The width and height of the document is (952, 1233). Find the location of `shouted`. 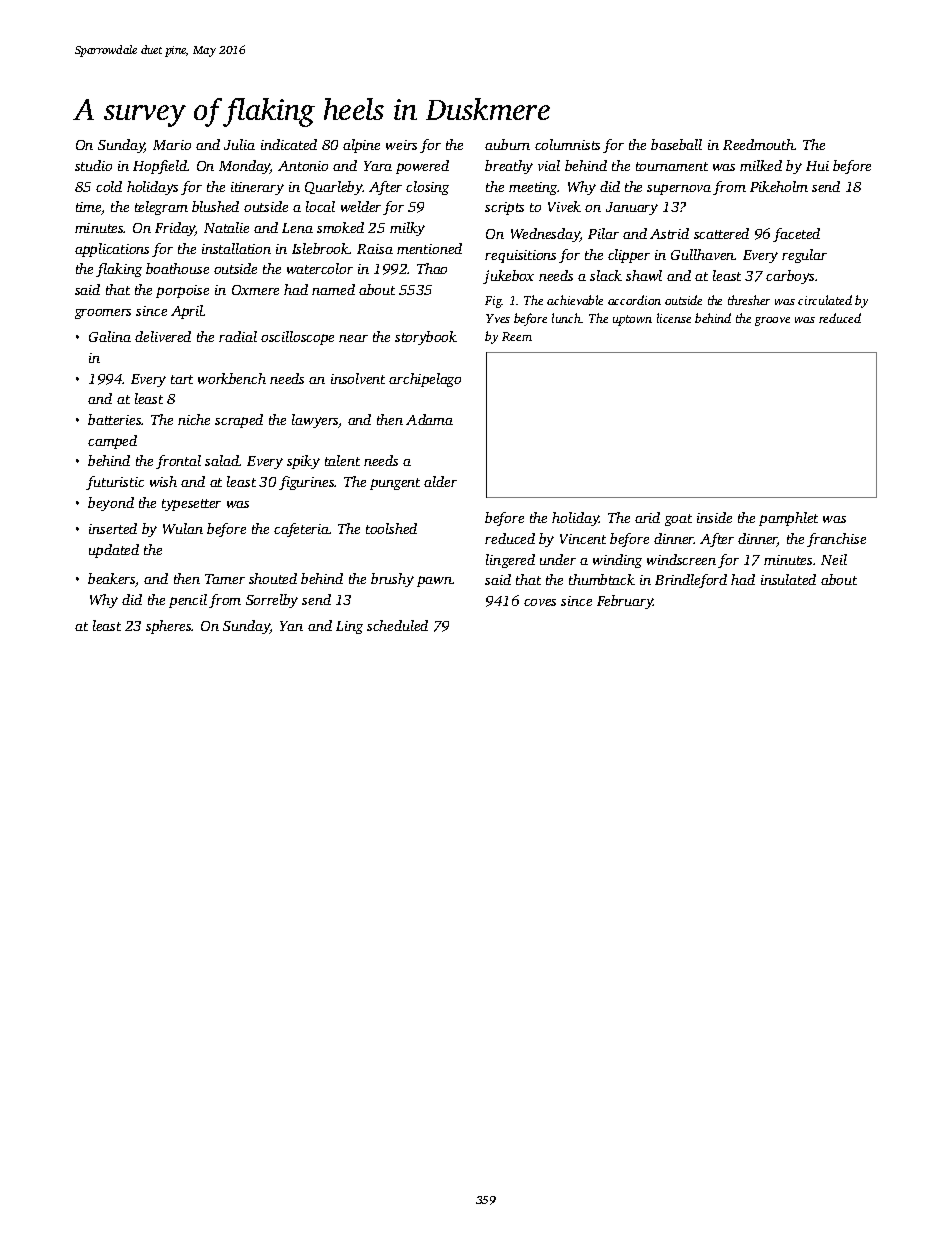

shouted is located at coordinates (273, 578).
